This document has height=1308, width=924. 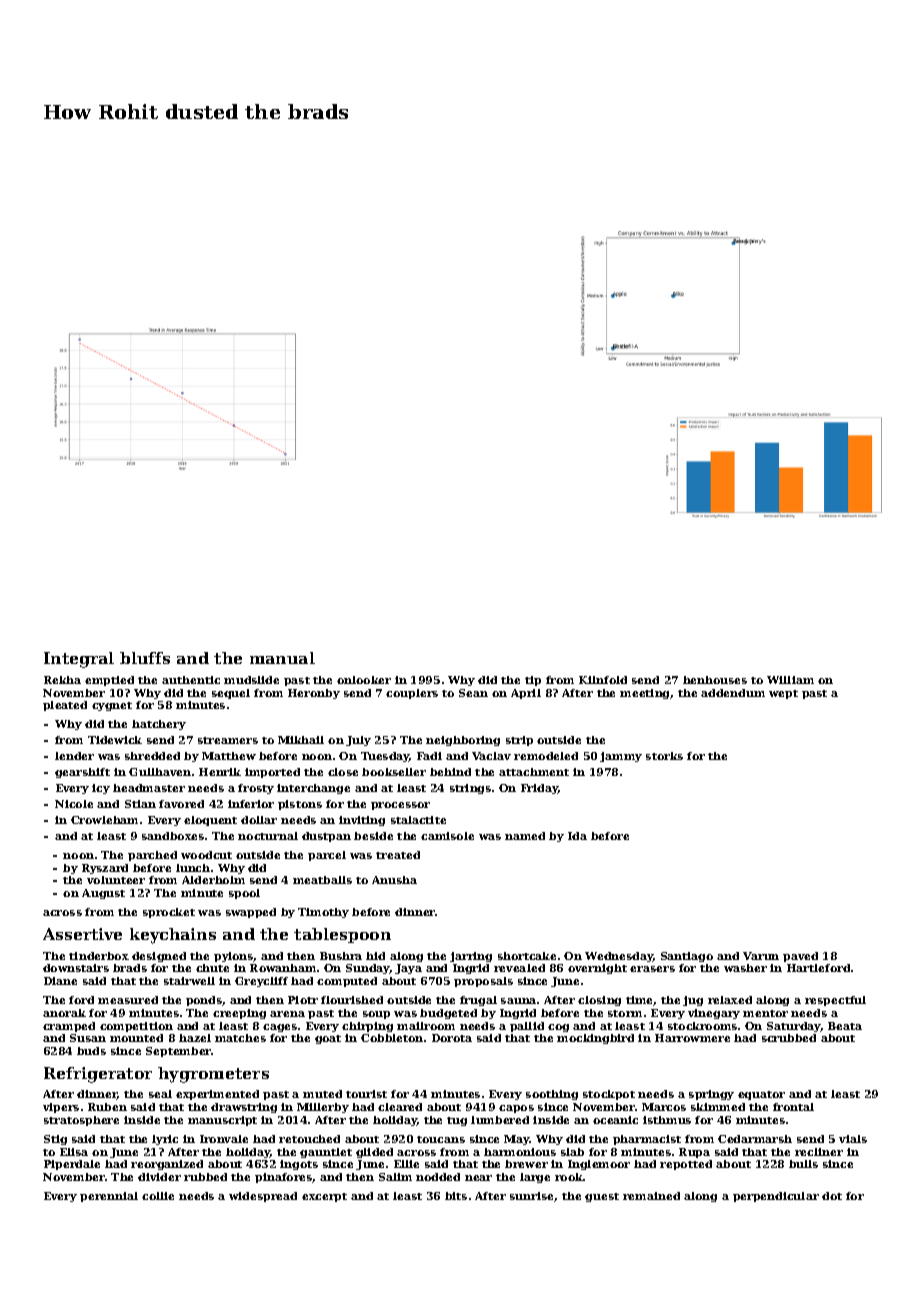 I want to click on storks, so click(x=664, y=756).
